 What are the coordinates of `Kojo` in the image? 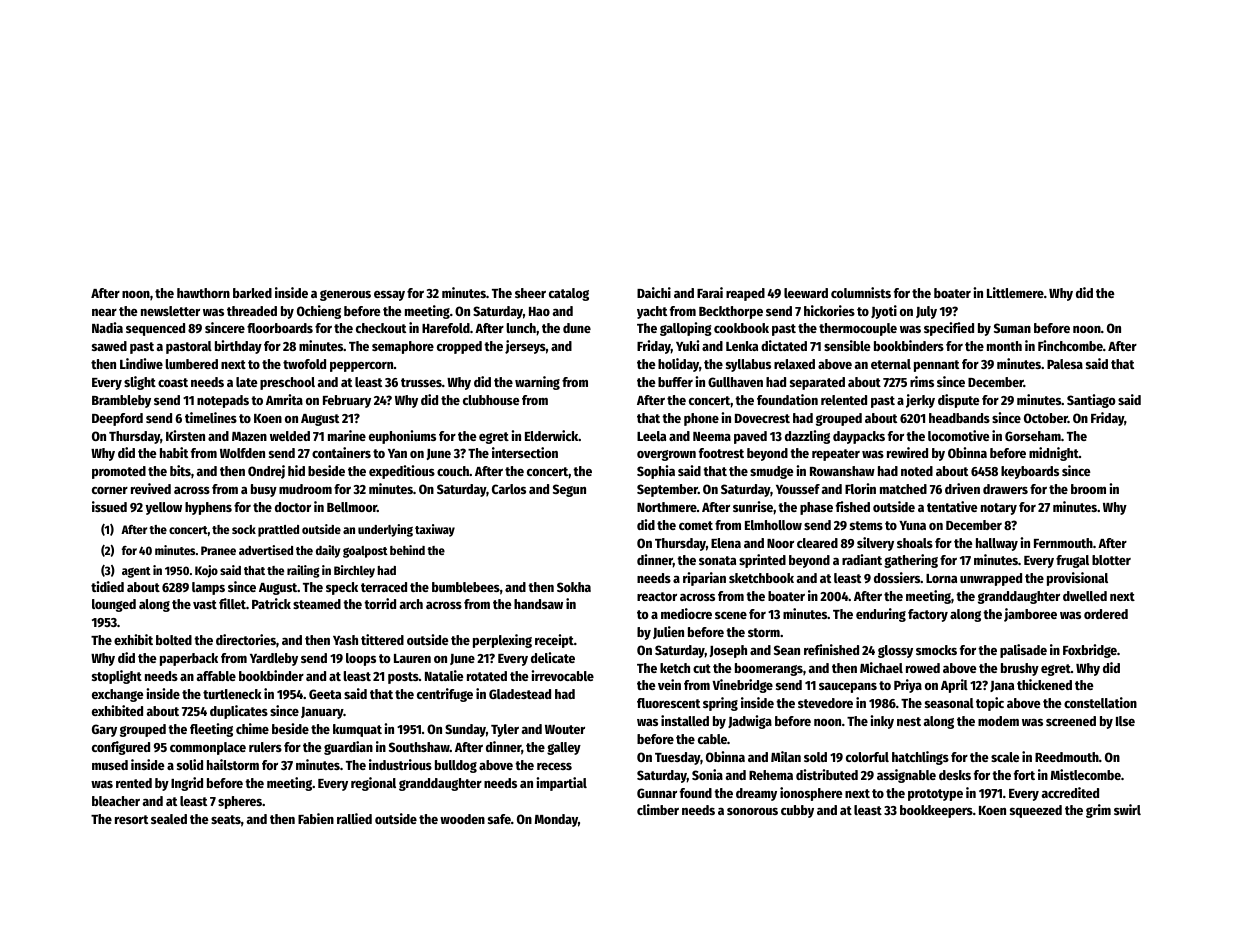 It's located at (206, 571).
